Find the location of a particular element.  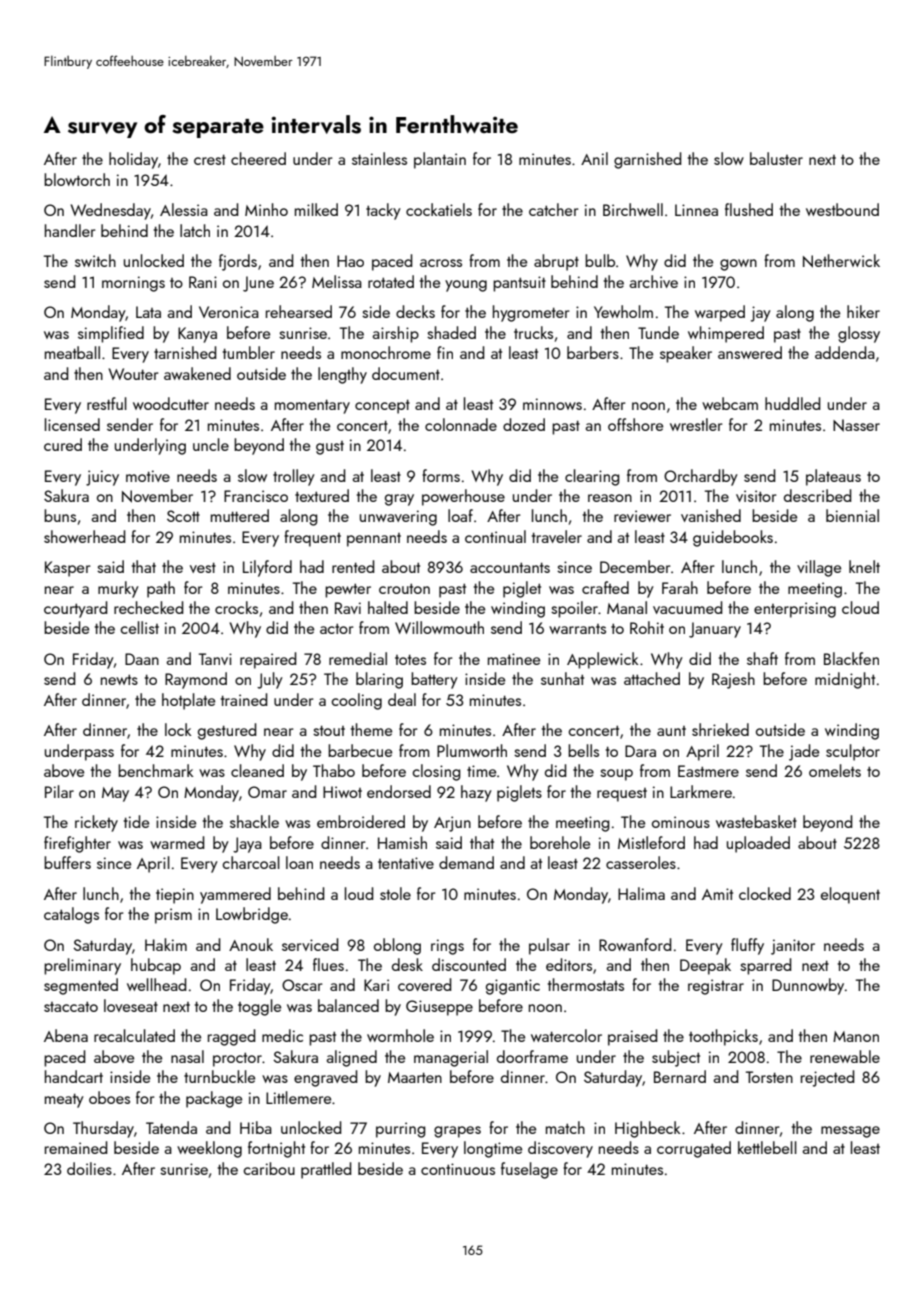

doilies is located at coordinates (89, 1168).
